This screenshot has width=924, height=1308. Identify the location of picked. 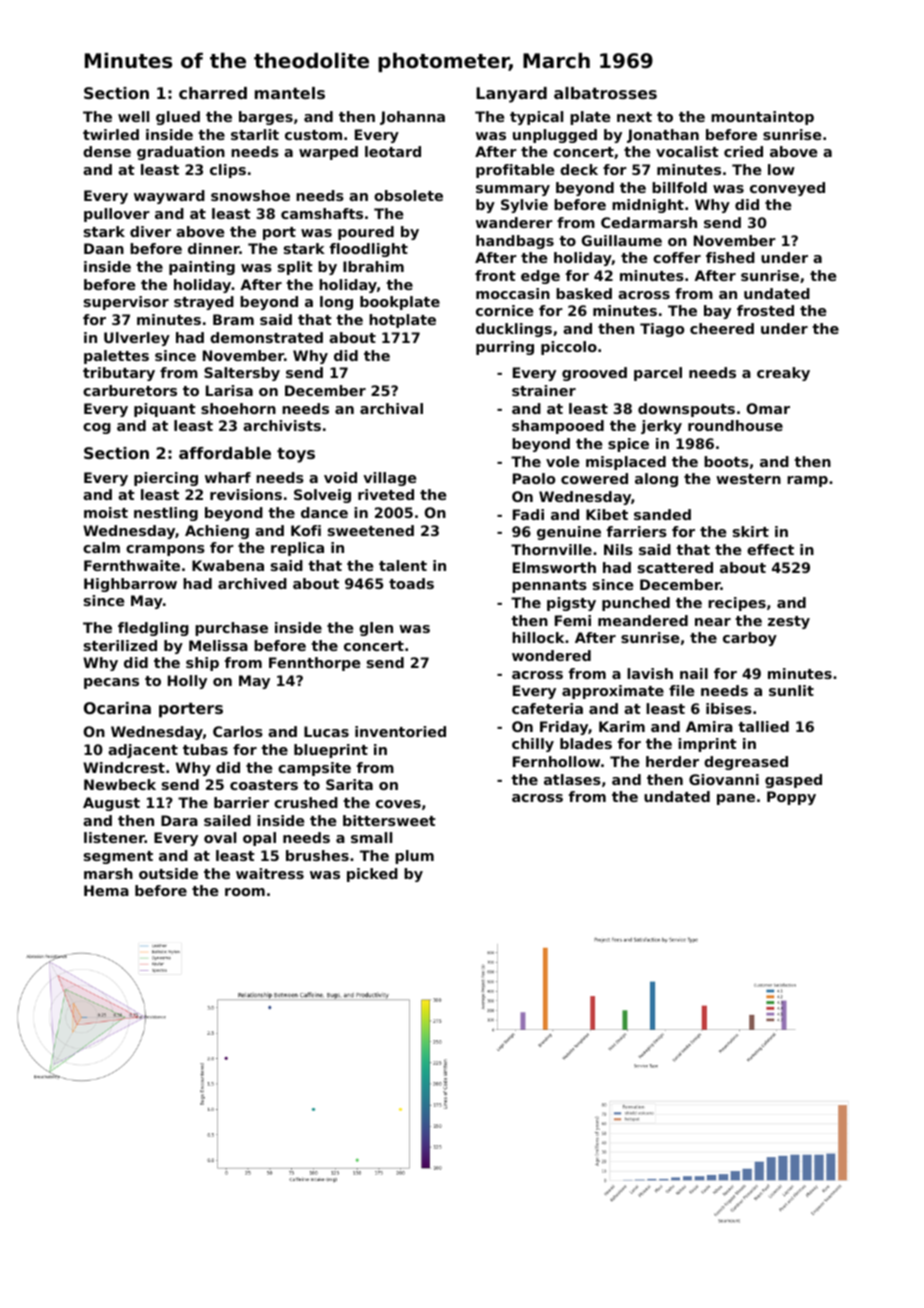
(372, 875).
